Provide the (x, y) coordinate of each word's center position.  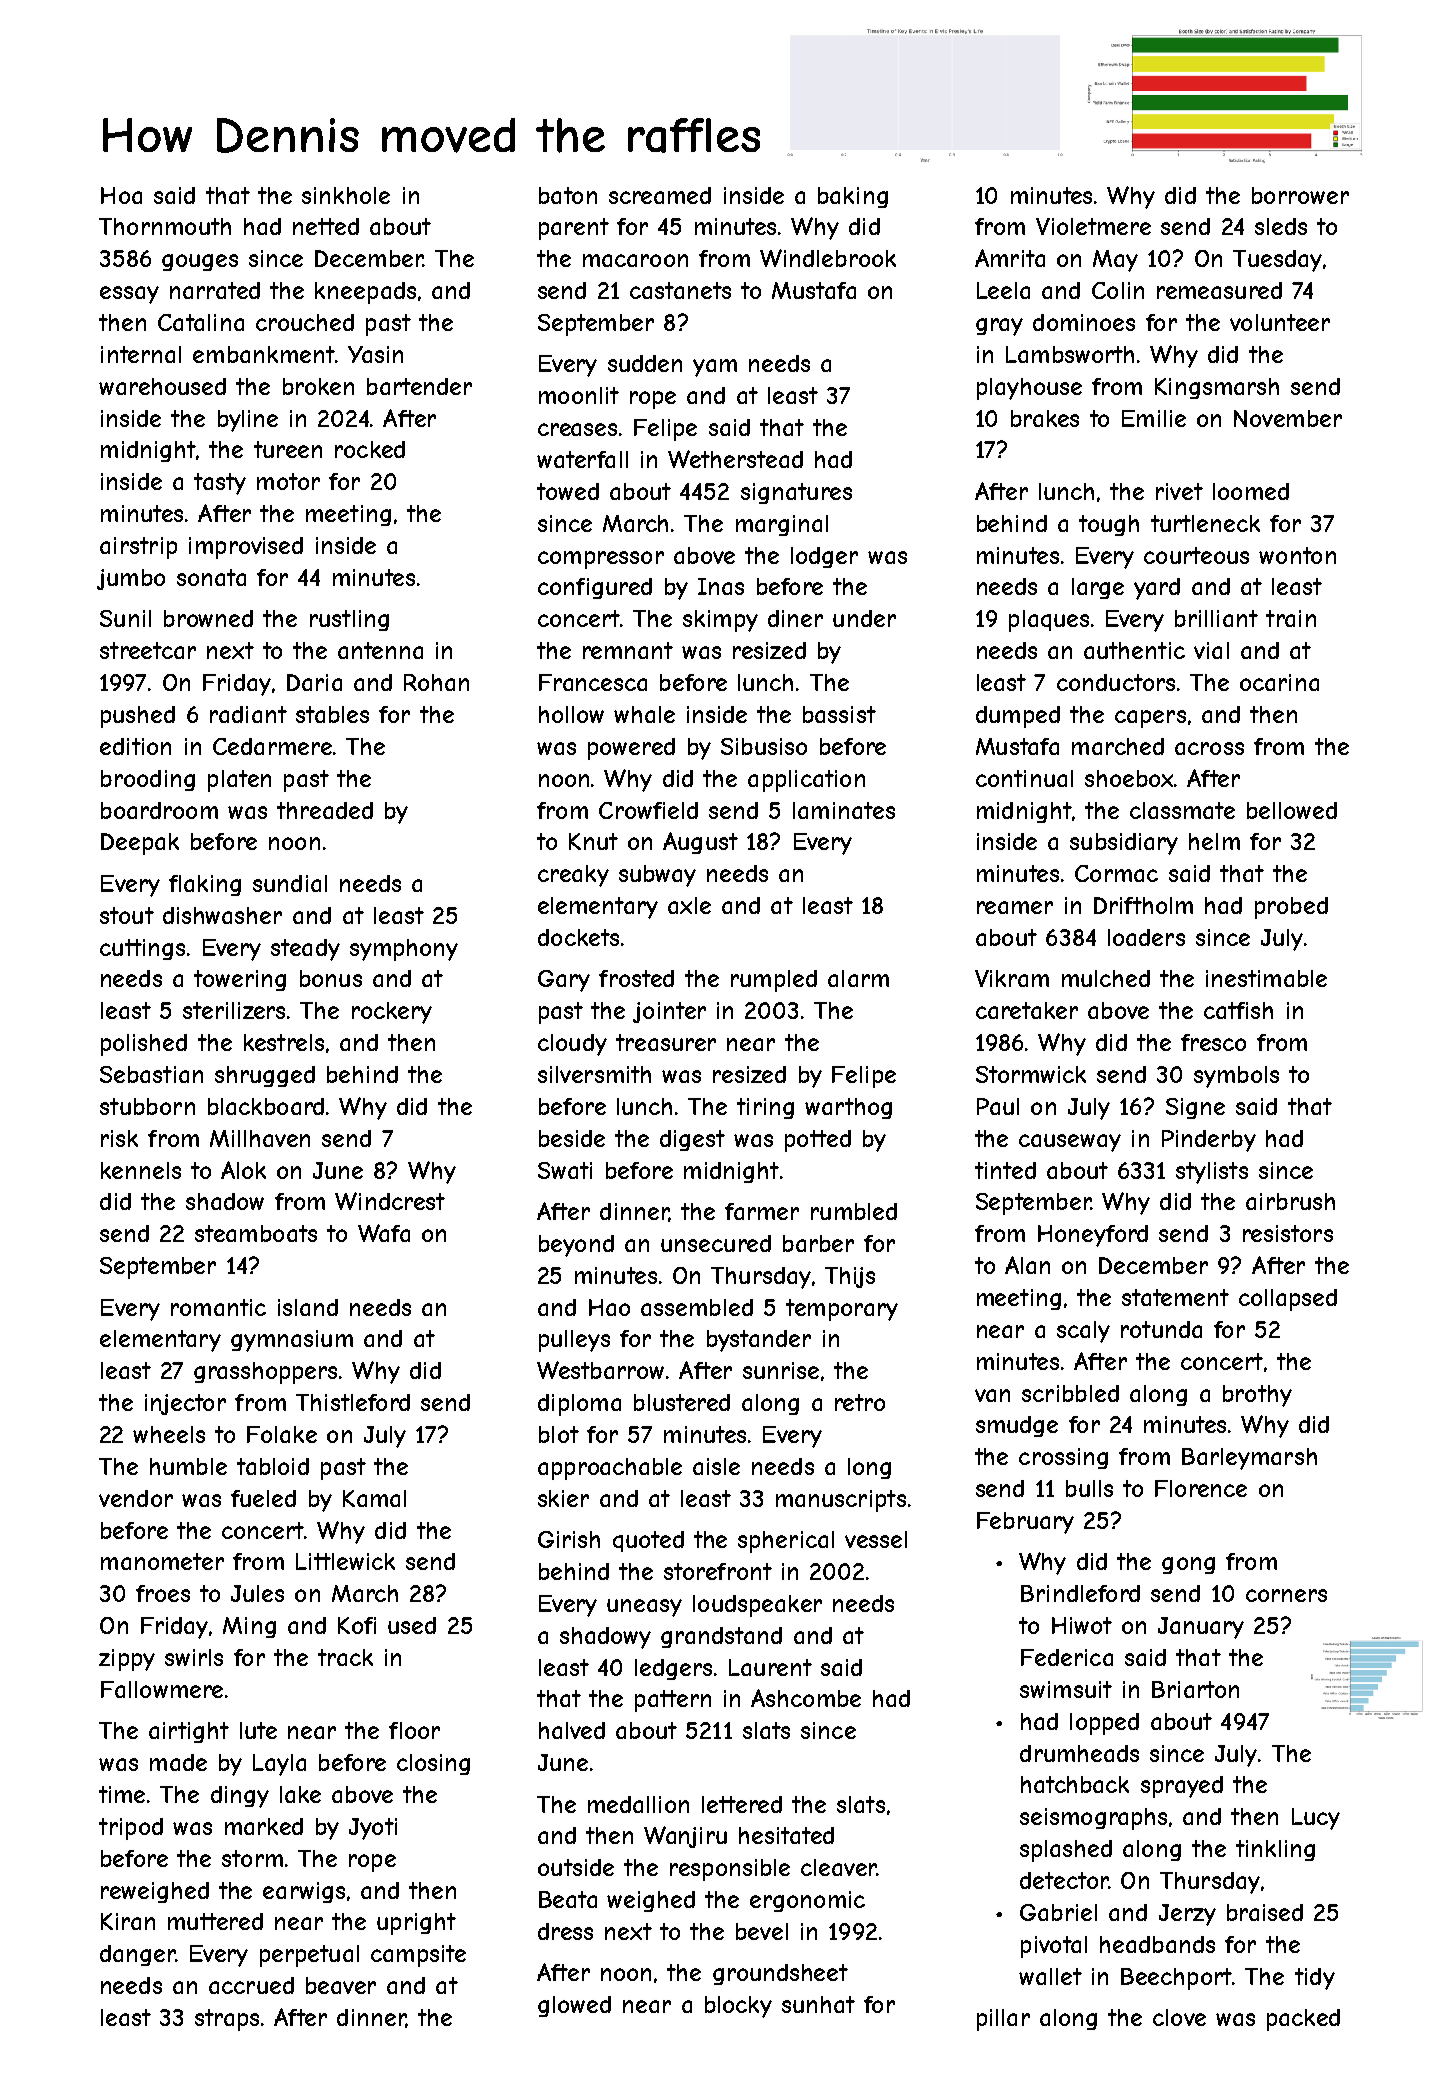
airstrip (138, 548)
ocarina (1279, 682)
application (806, 781)
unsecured (716, 1243)
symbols (1236, 1077)
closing (433, 1764)
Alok (243, 1170)
